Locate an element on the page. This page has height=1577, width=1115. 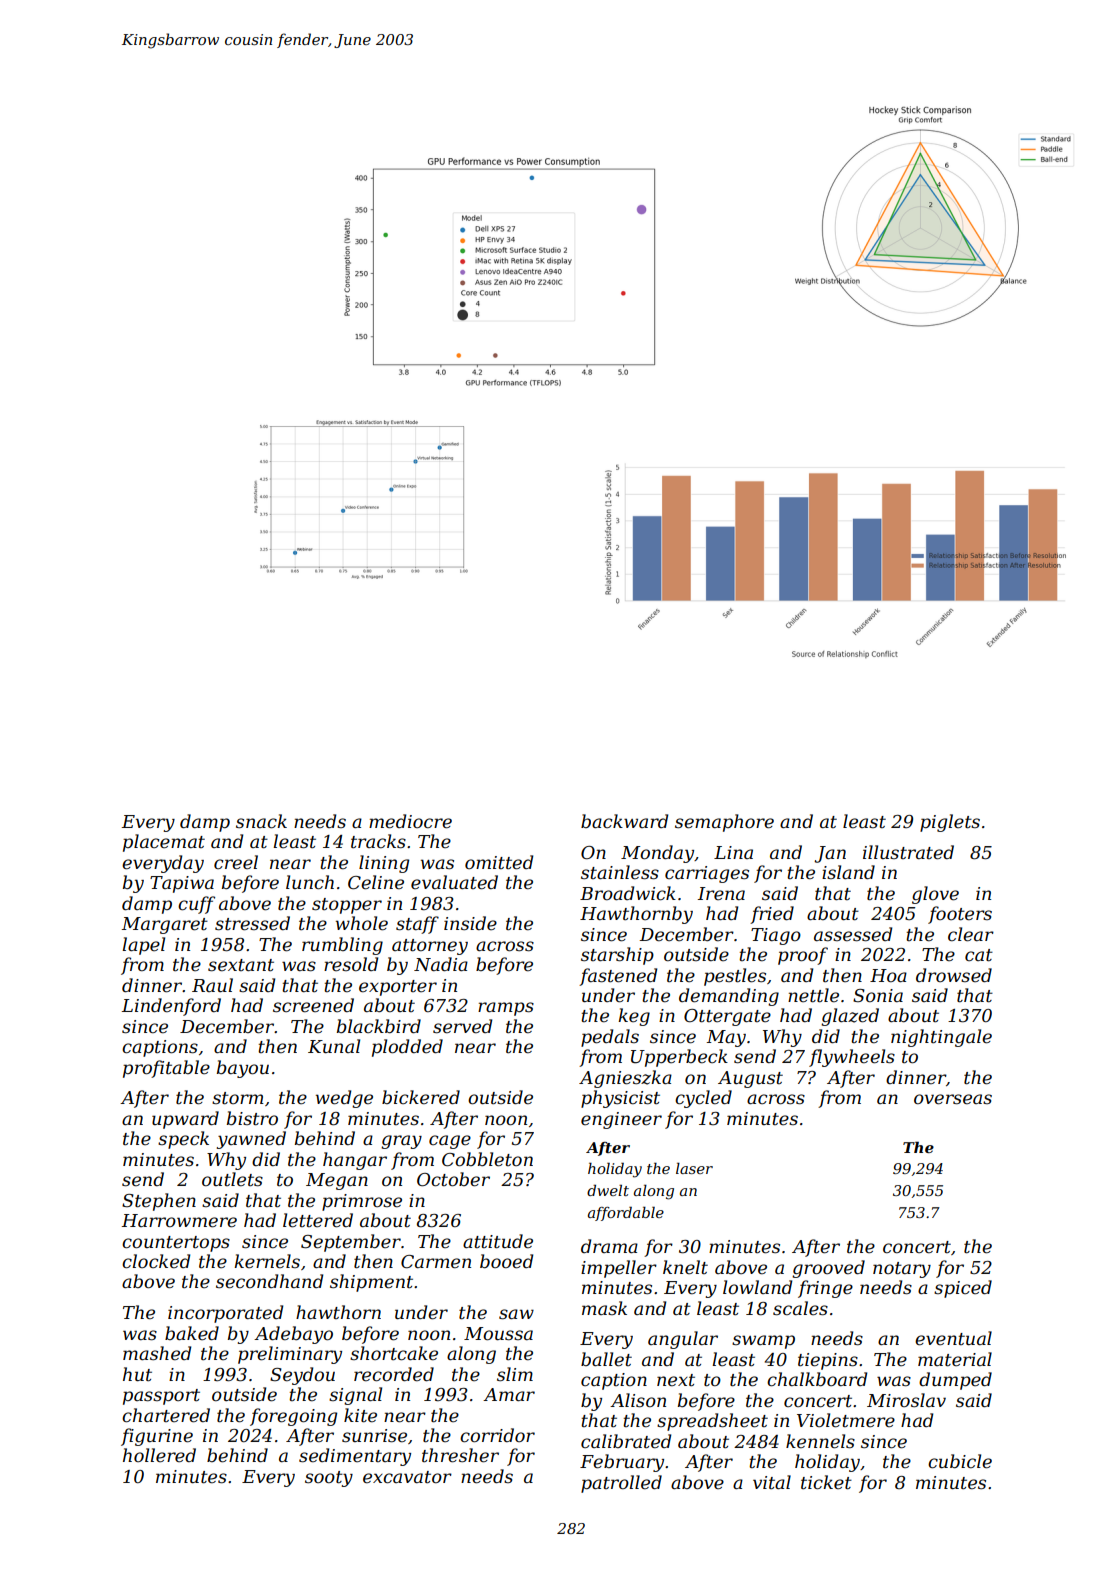
sooty is located at coordinates (329, 1479).
